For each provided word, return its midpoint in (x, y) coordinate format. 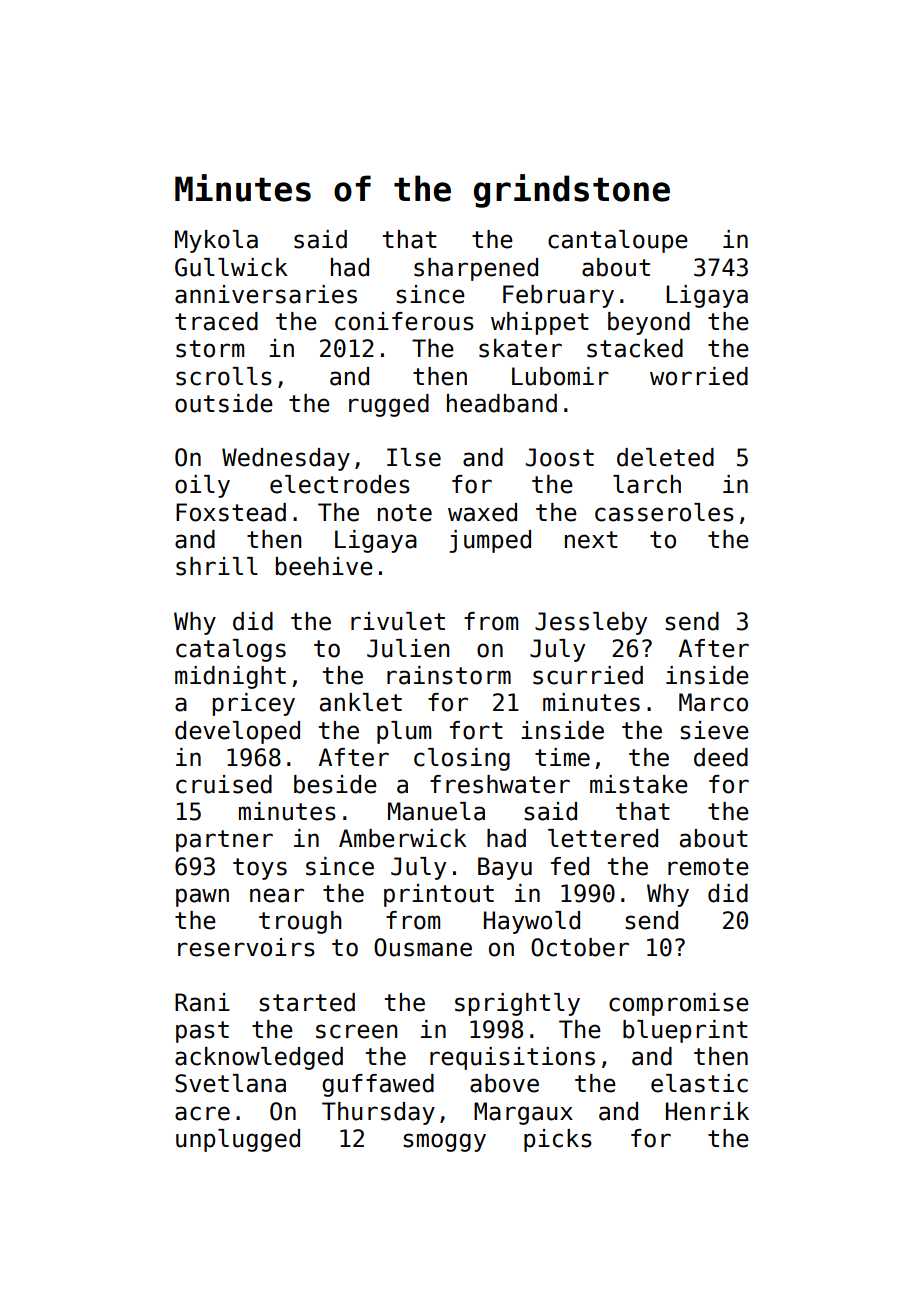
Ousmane (423, 947)
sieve (714, 730)
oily (202, 486)
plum (404, 732)
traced (216, 321)
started (307, 1002)
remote (708, 867)
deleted (665, 457)
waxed (482, 512)
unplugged (238, 1140)
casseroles (664, 512)
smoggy (444, 1142)
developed (237, 732)
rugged (389, 405)
